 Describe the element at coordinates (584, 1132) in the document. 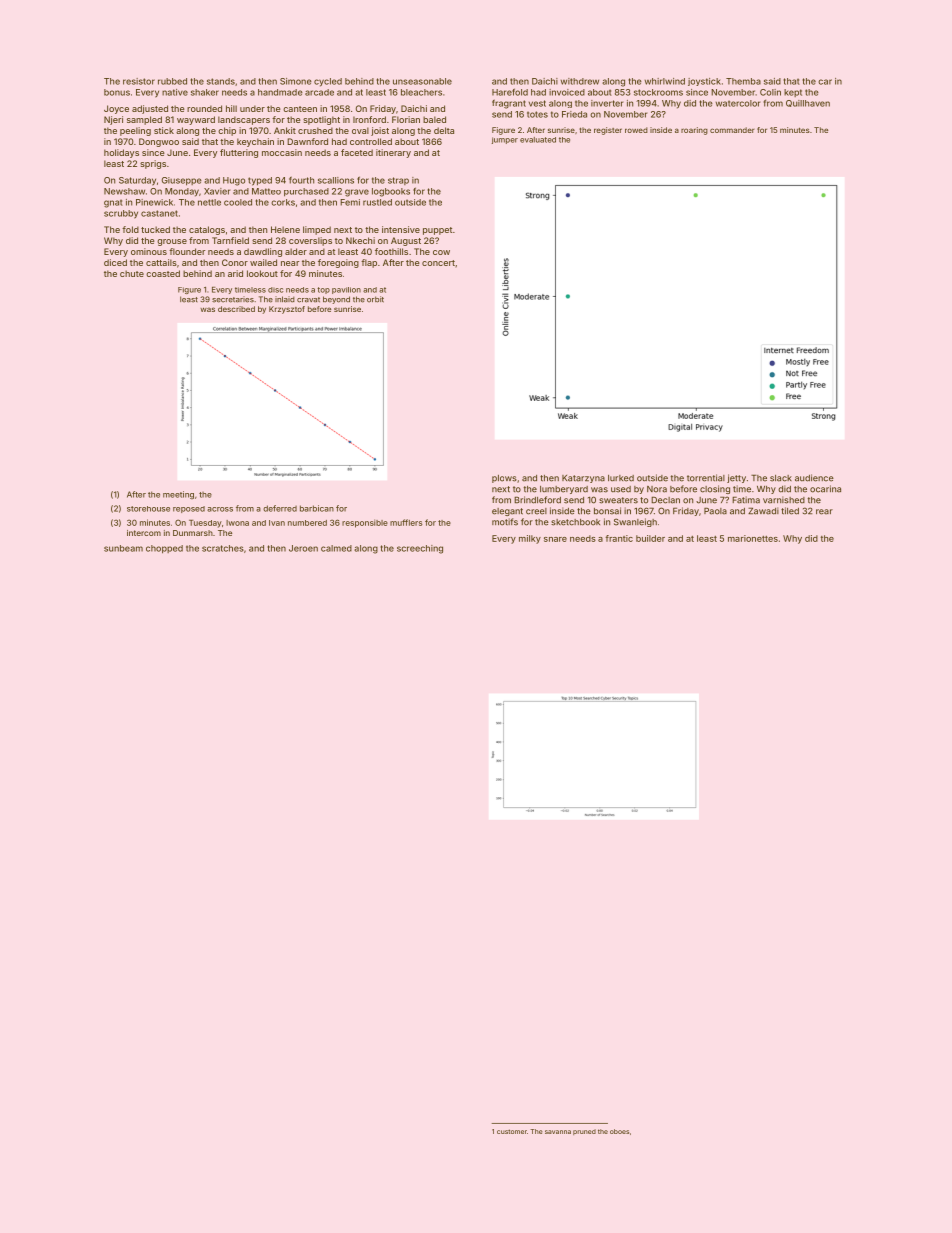

I see `pruned` at that location.
